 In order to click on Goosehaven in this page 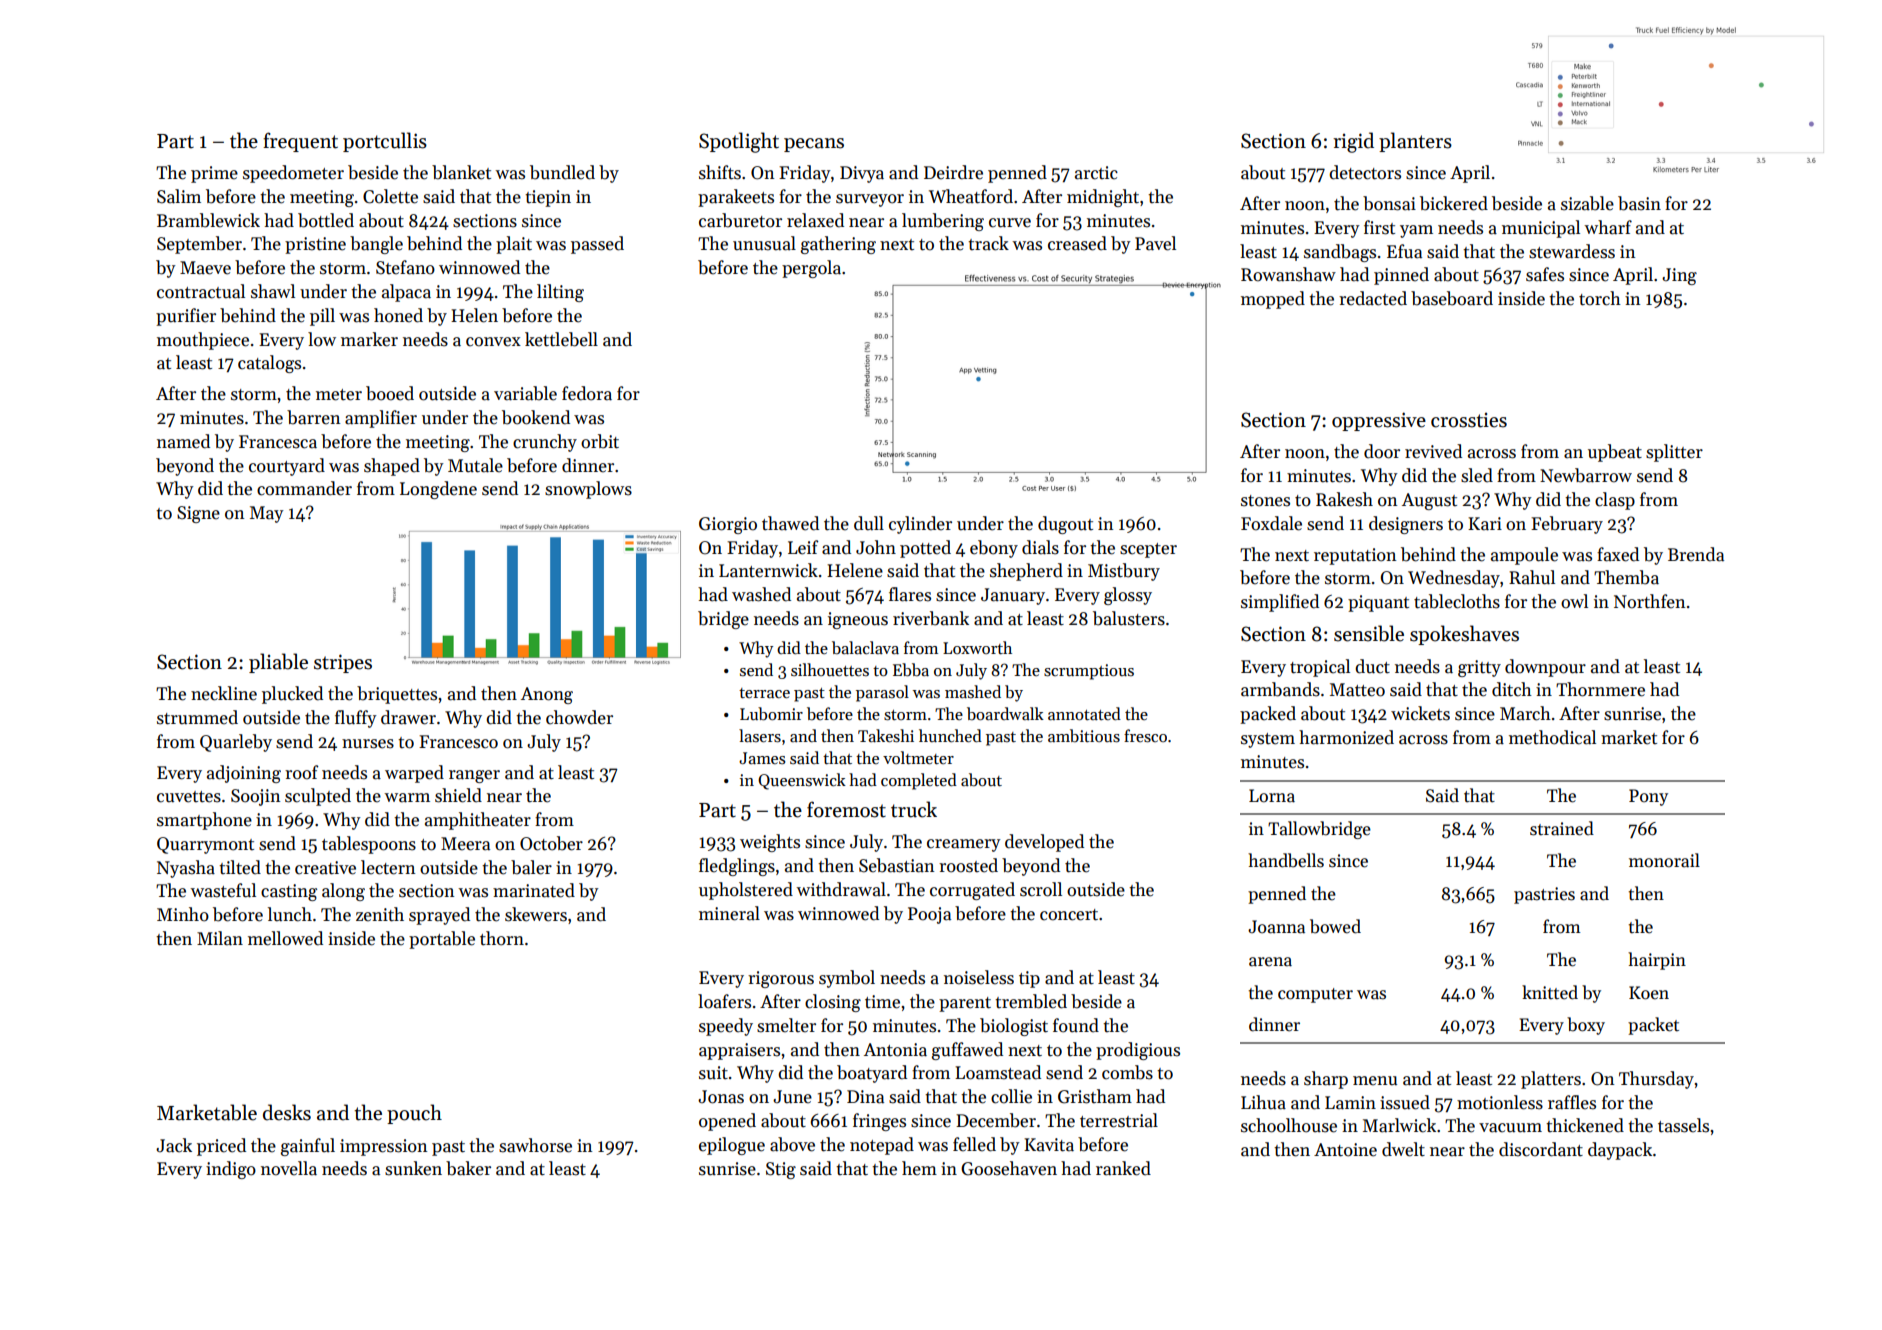, I will do `click(1009, 1168)`.
